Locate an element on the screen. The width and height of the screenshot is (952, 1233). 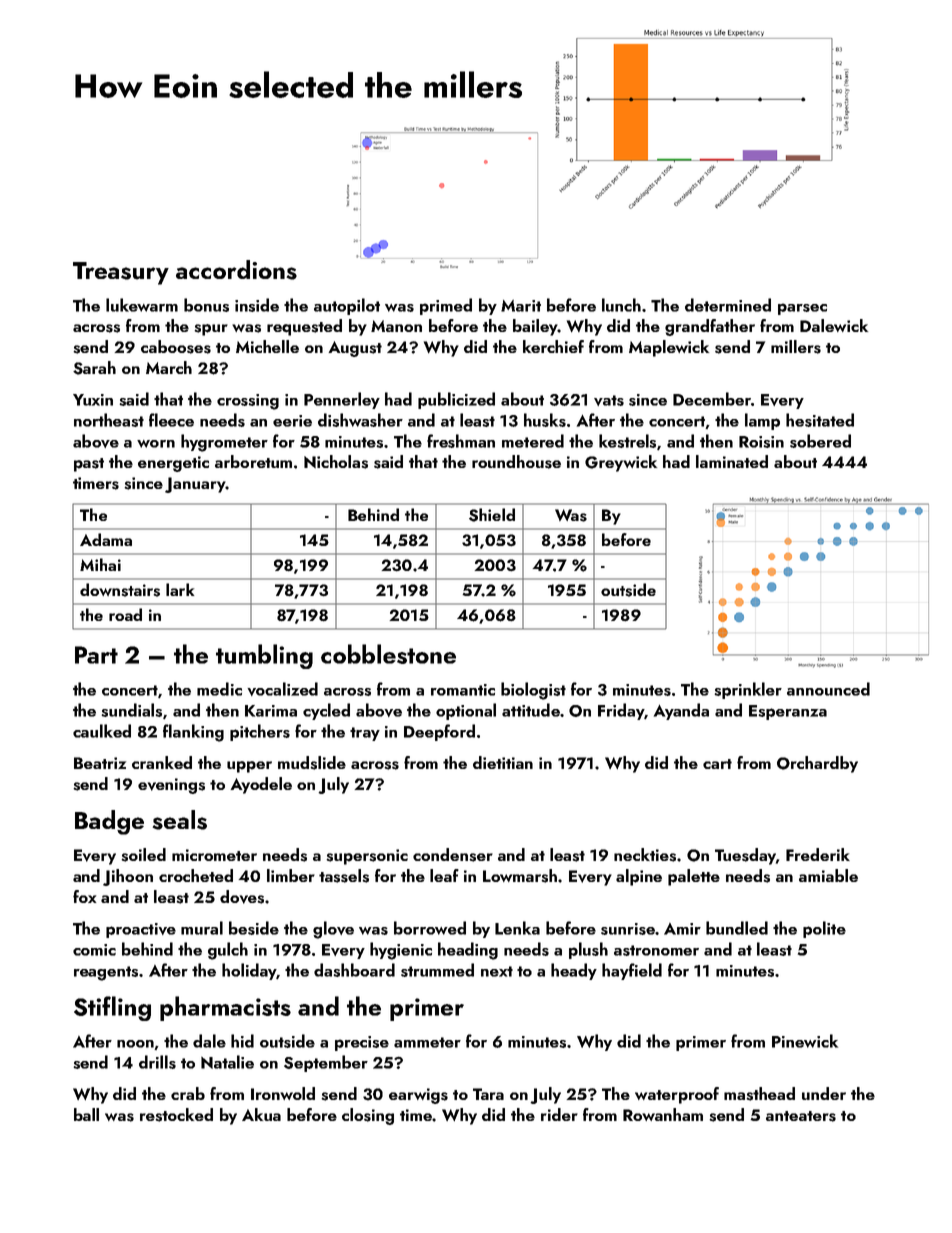
dietitian is located at coordinates (503, 762).
